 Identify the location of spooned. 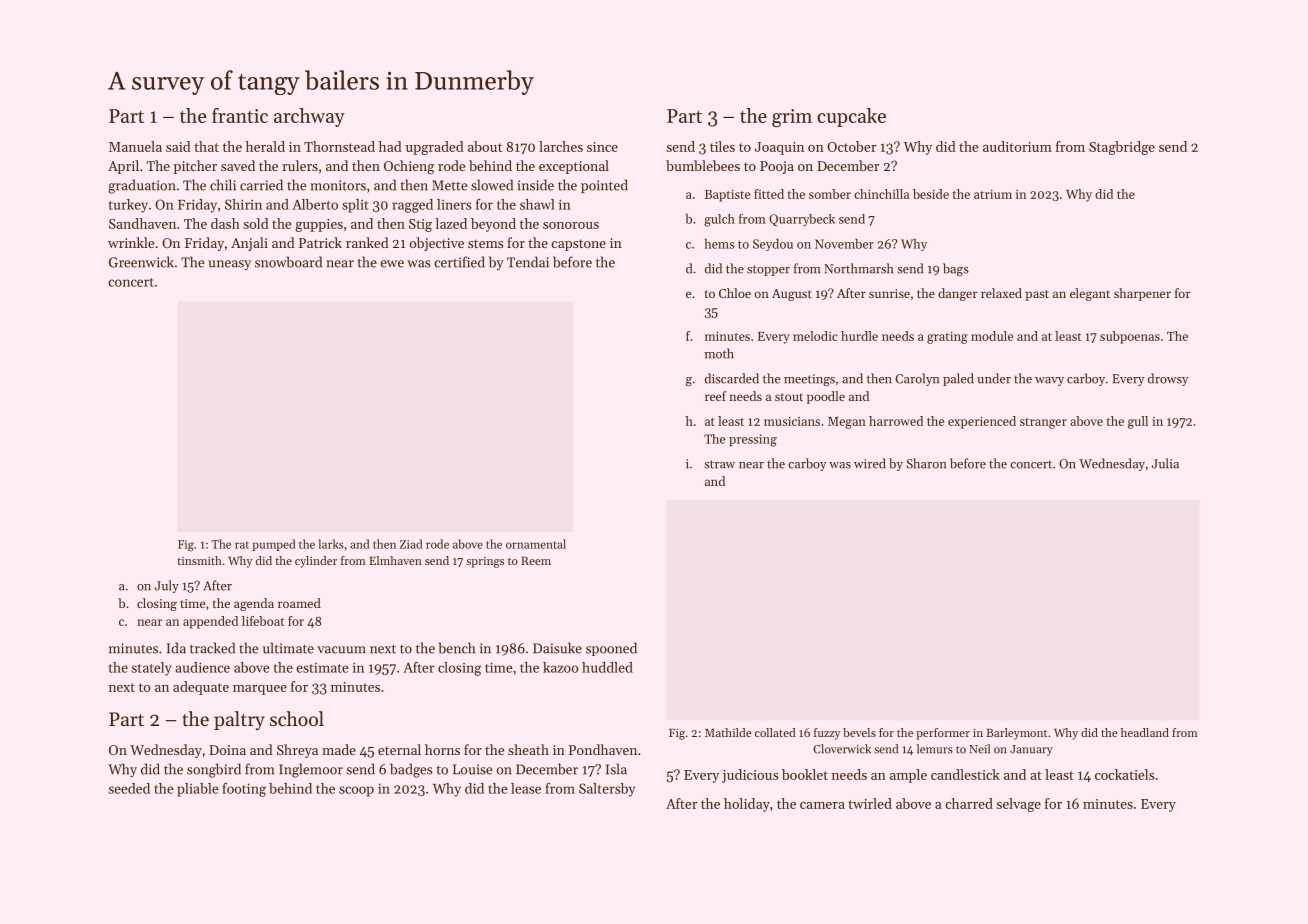
(611, 649).
